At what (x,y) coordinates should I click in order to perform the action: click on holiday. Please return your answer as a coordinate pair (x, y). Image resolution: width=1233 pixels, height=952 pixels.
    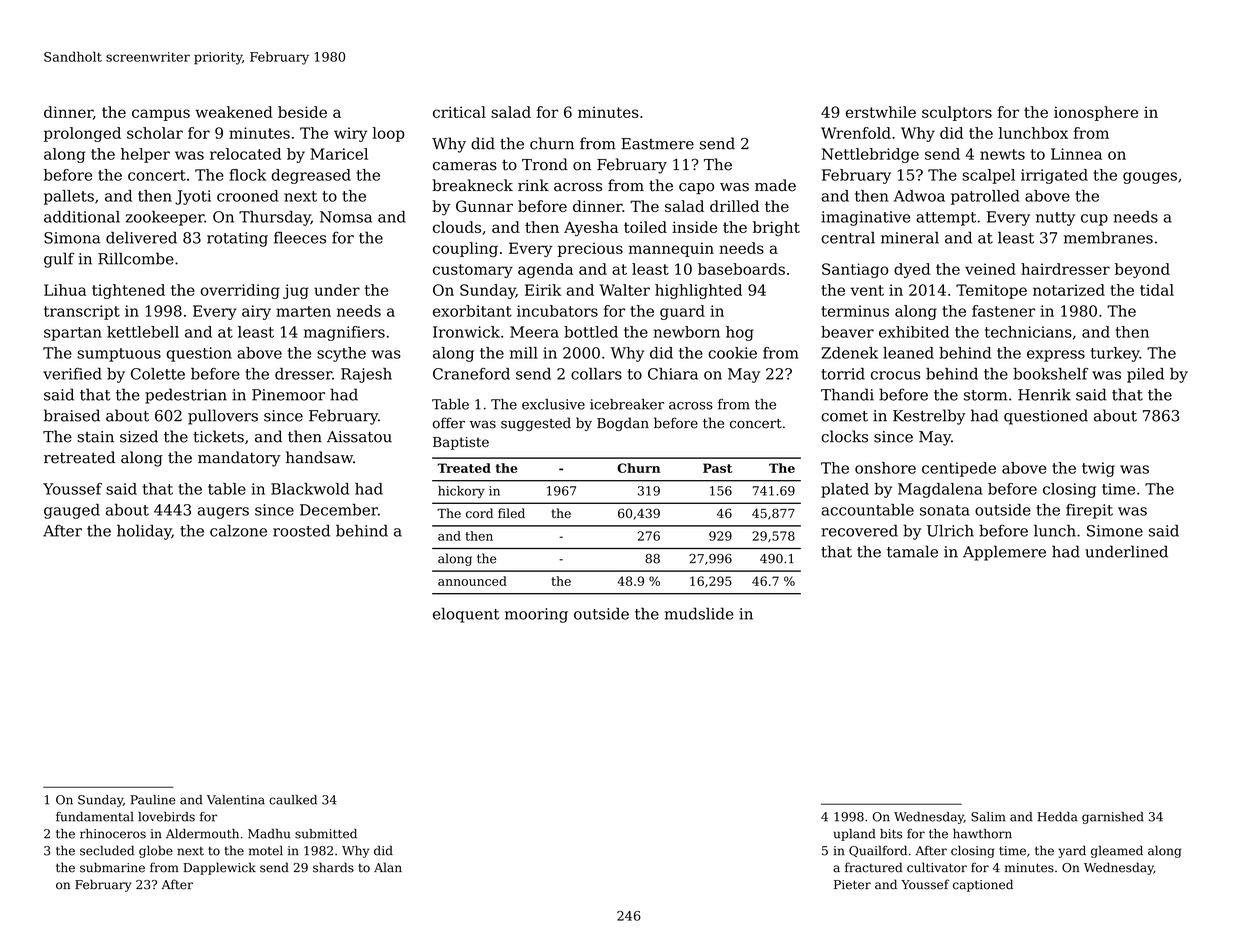
    Looking at the image, I should click on (144, 532).
